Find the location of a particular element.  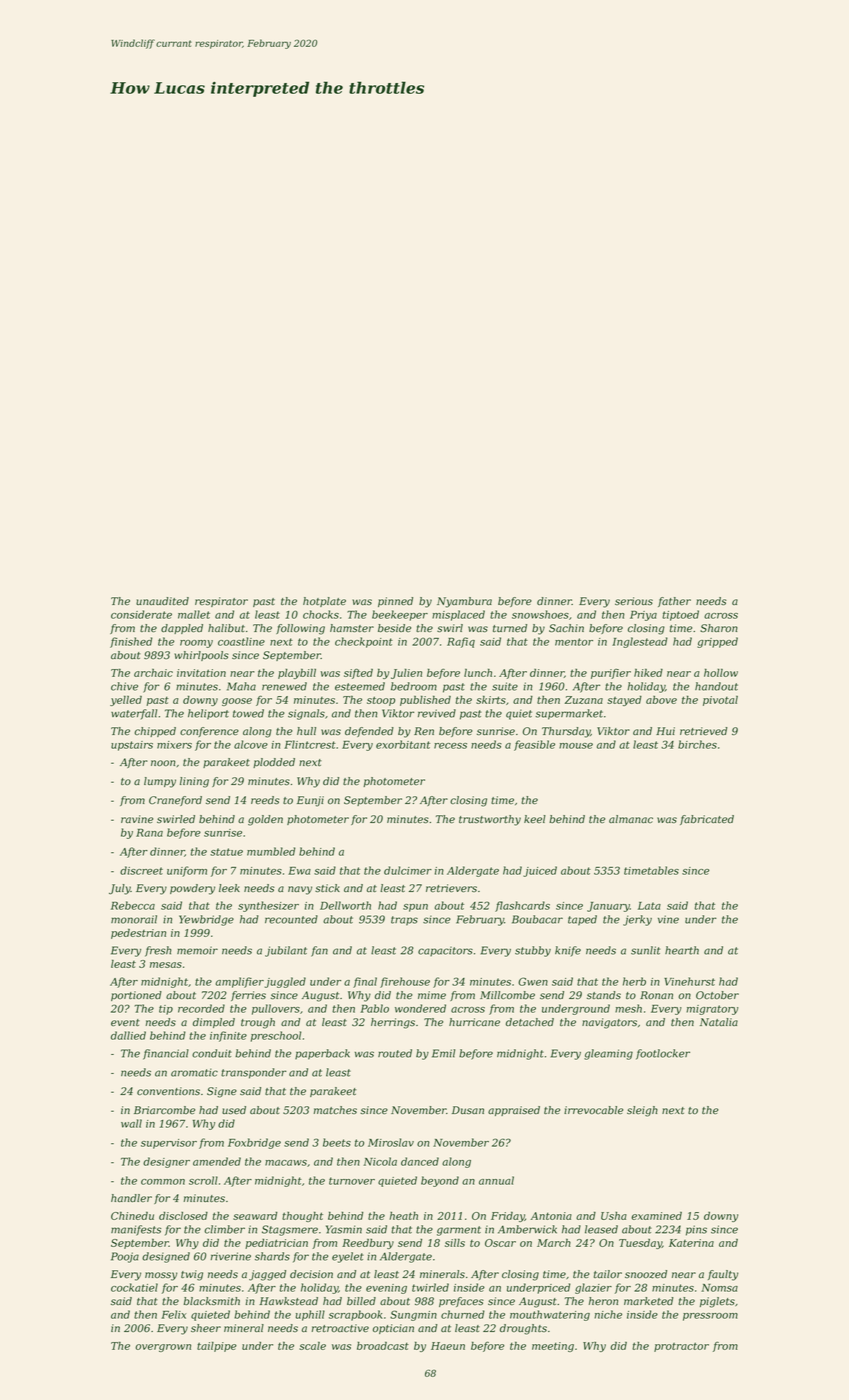

jerky is located at coordinates (637, 920).
